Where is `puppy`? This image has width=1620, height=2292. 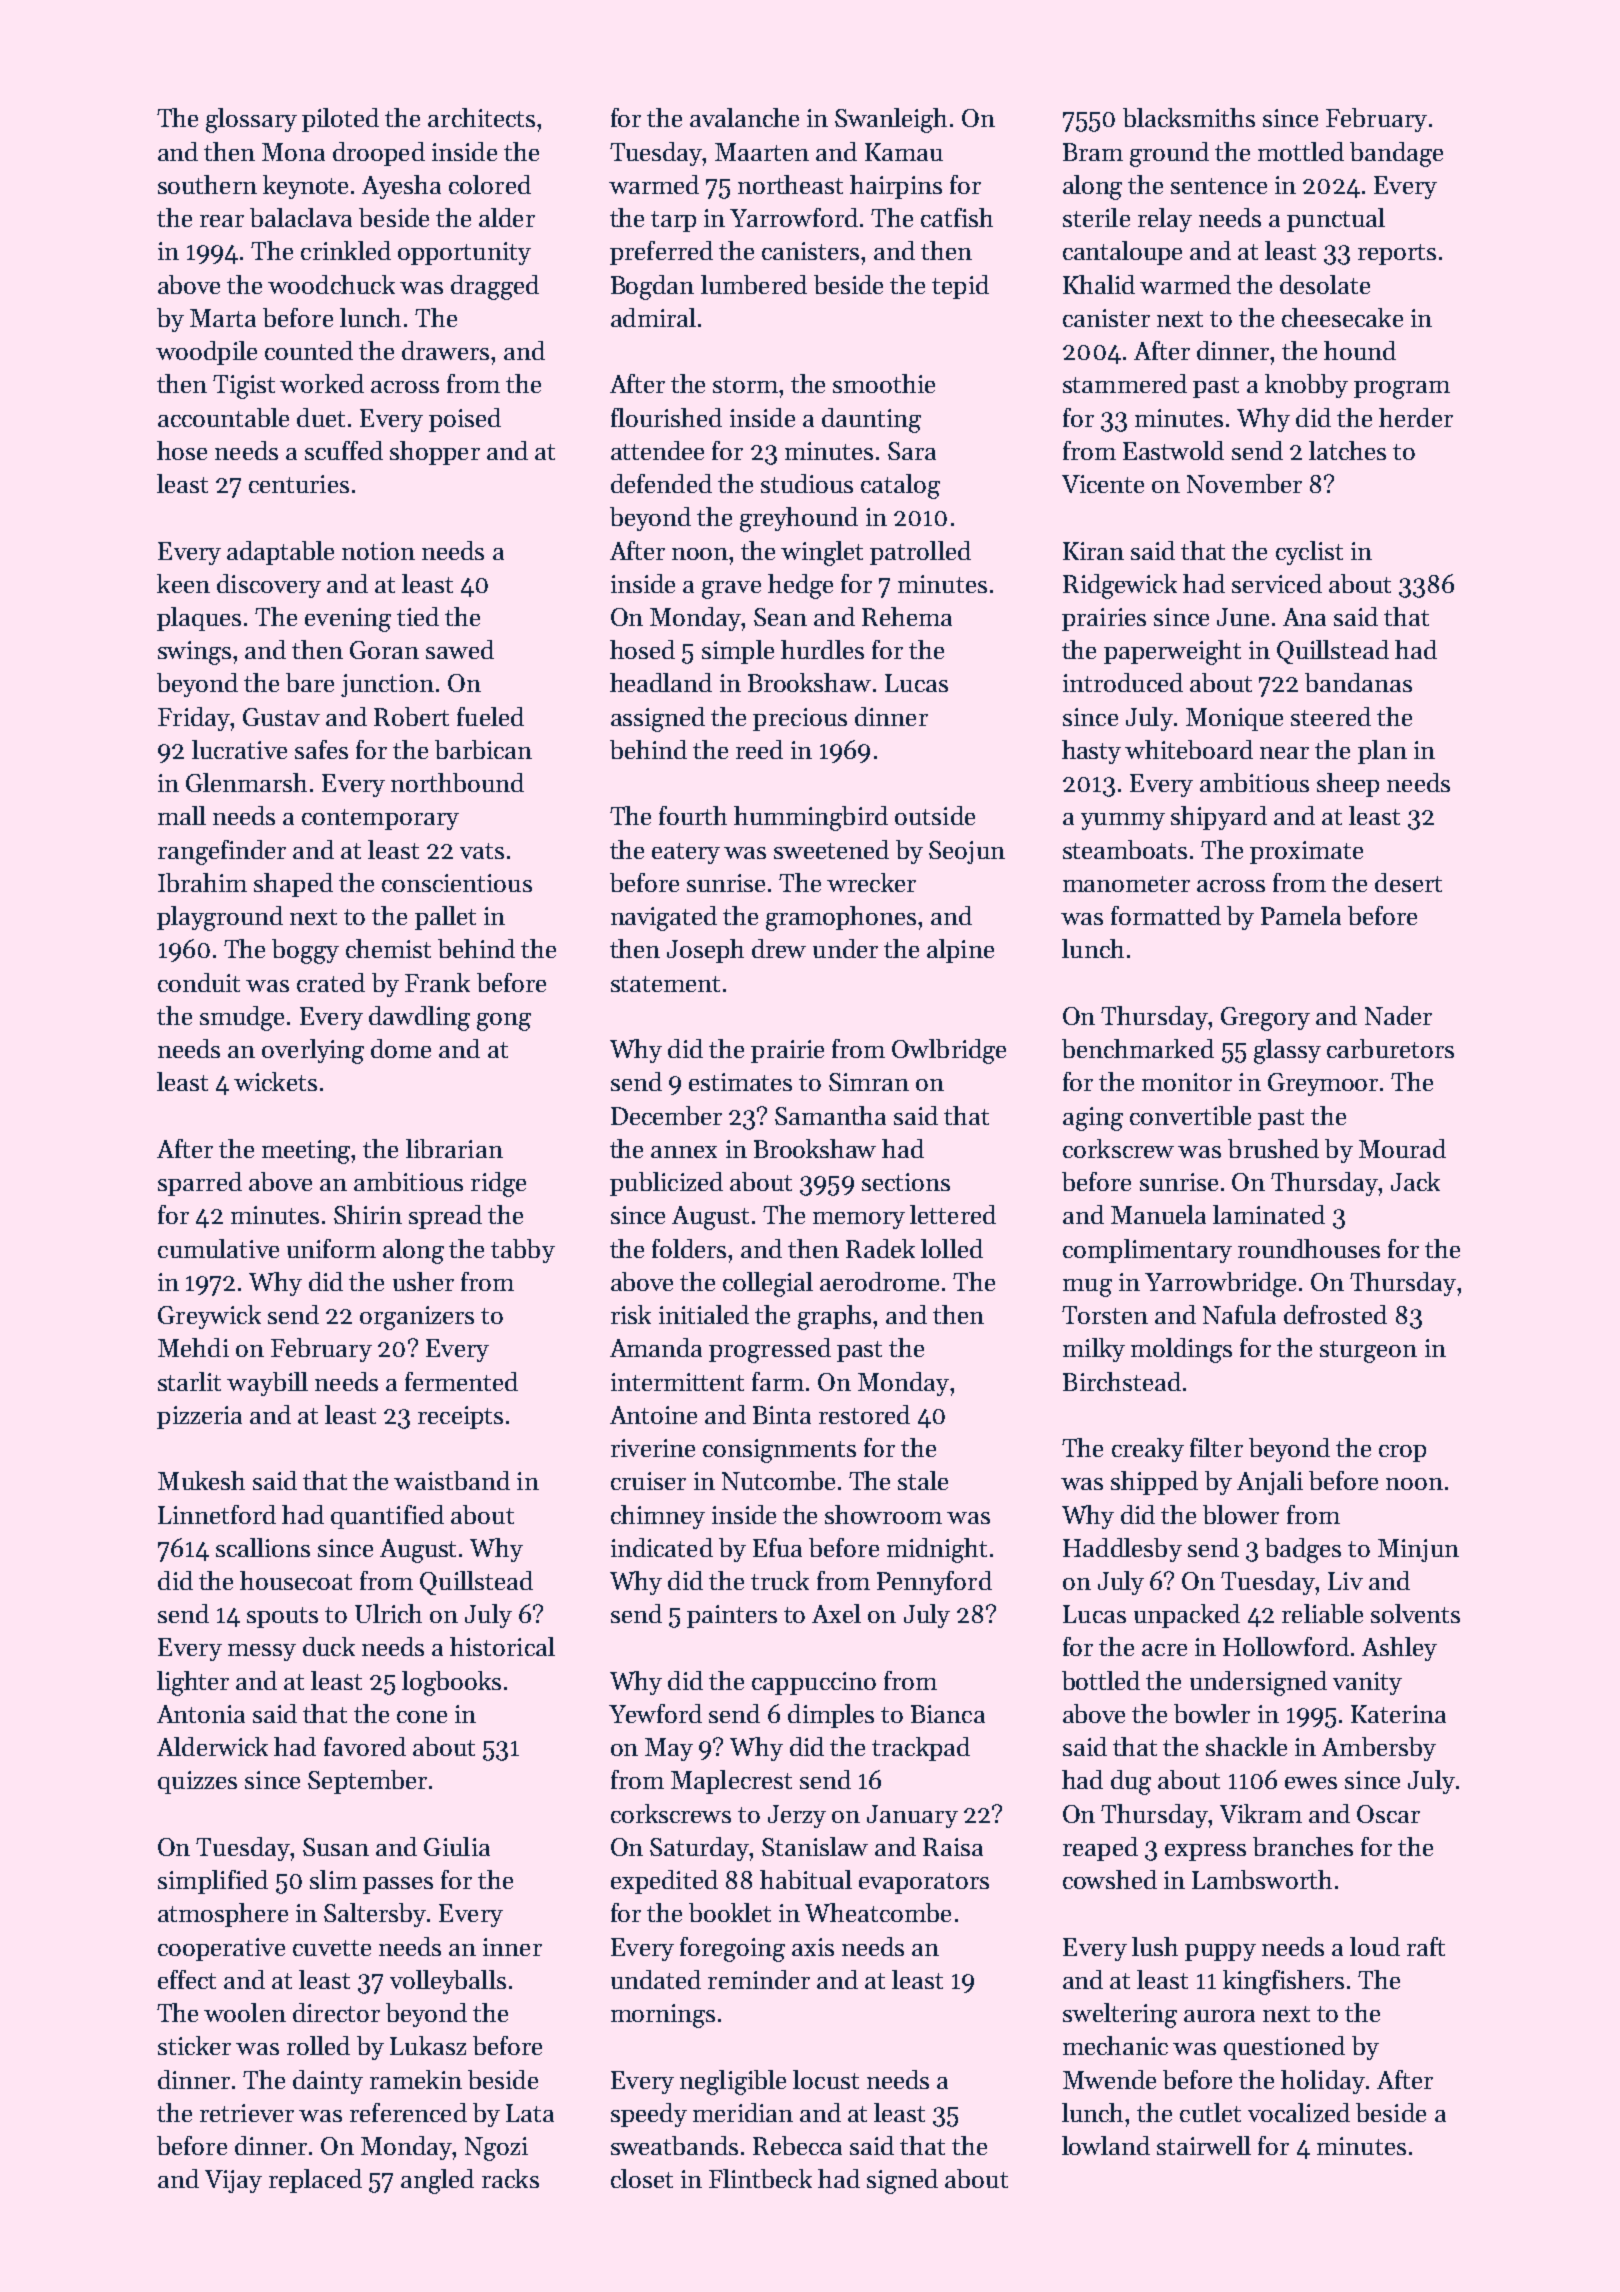
puppy is located at coordinates (1220, 1952).
